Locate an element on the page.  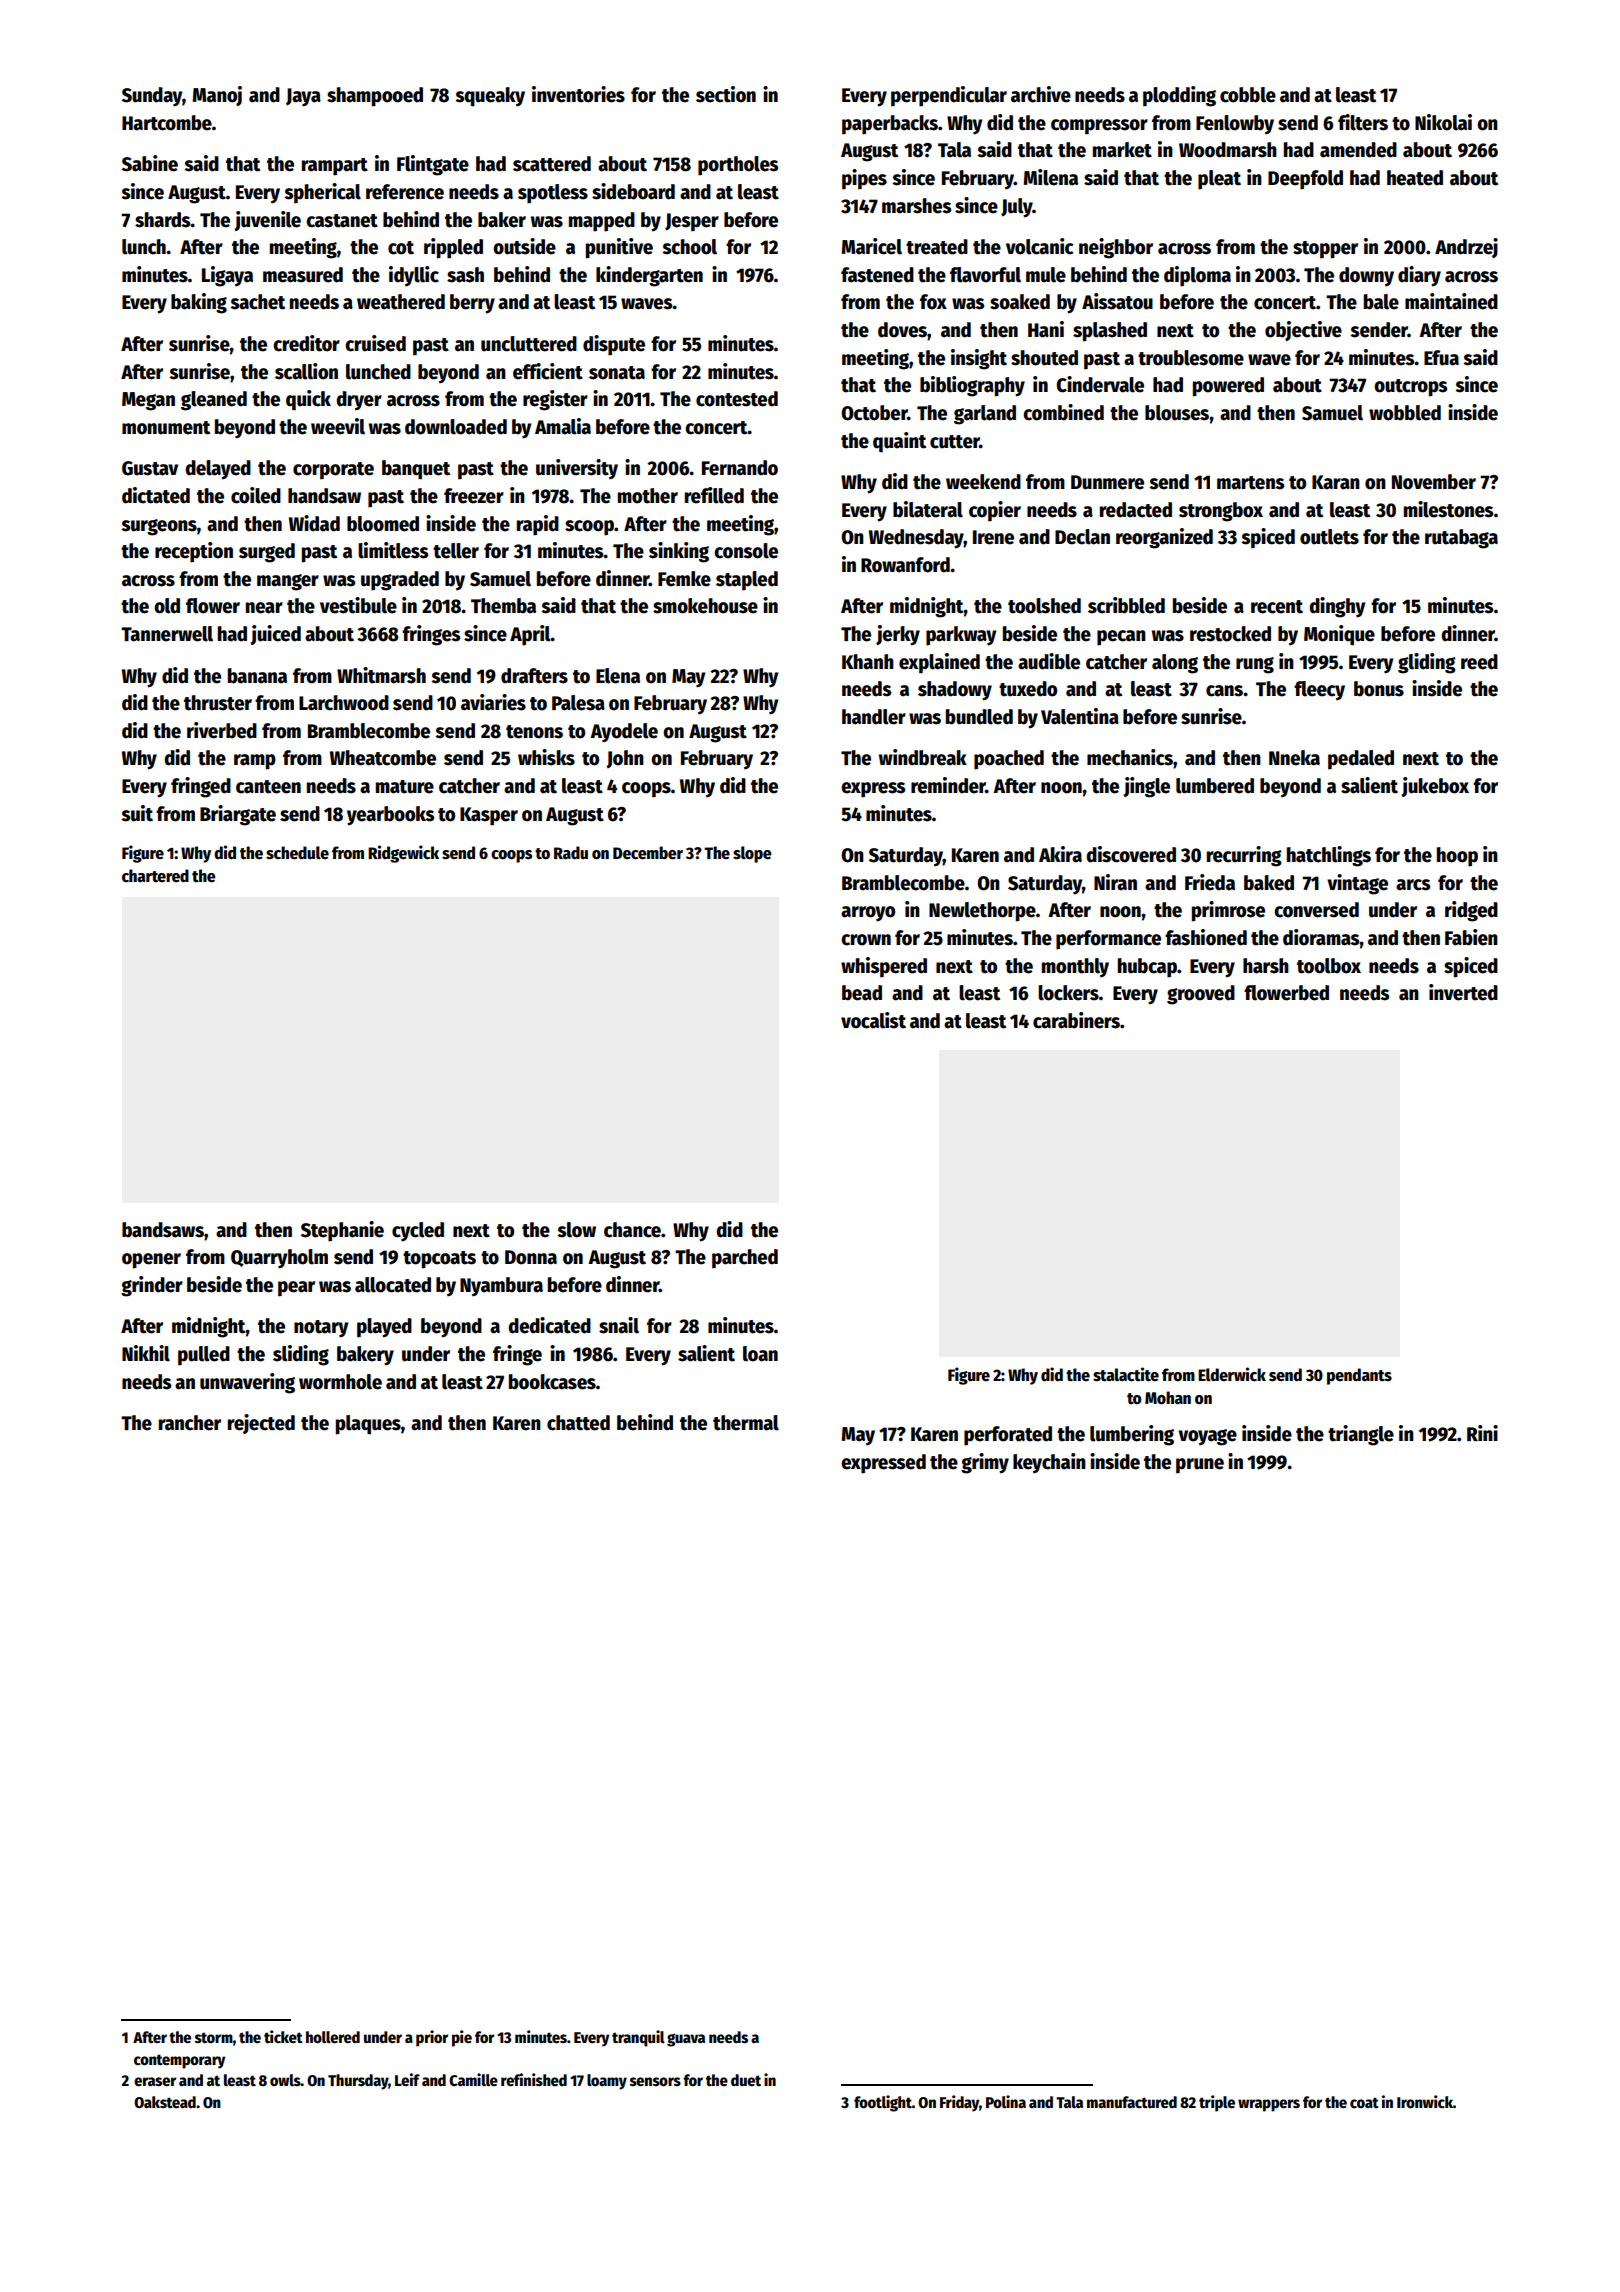
Irene is located at coordinates (993, 537).
